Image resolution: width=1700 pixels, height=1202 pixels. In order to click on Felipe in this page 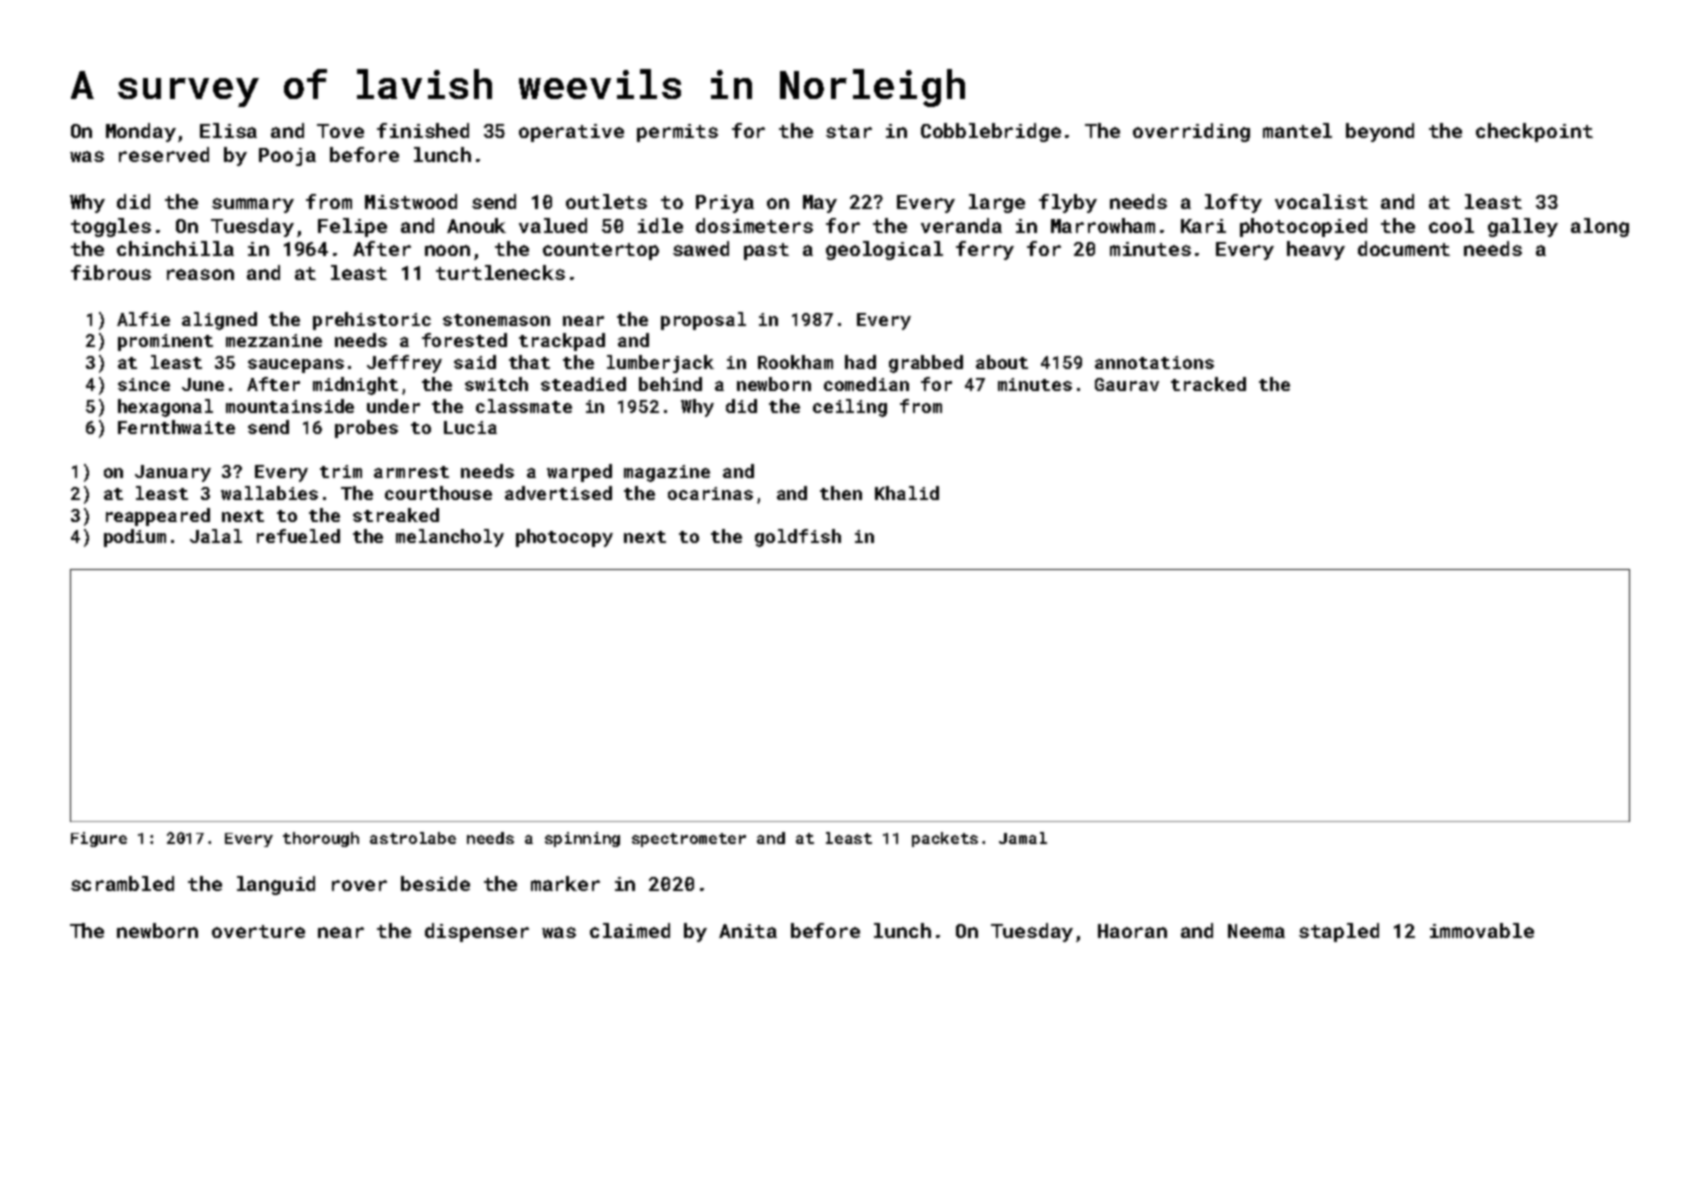, I will do `click(352, 227)`.
